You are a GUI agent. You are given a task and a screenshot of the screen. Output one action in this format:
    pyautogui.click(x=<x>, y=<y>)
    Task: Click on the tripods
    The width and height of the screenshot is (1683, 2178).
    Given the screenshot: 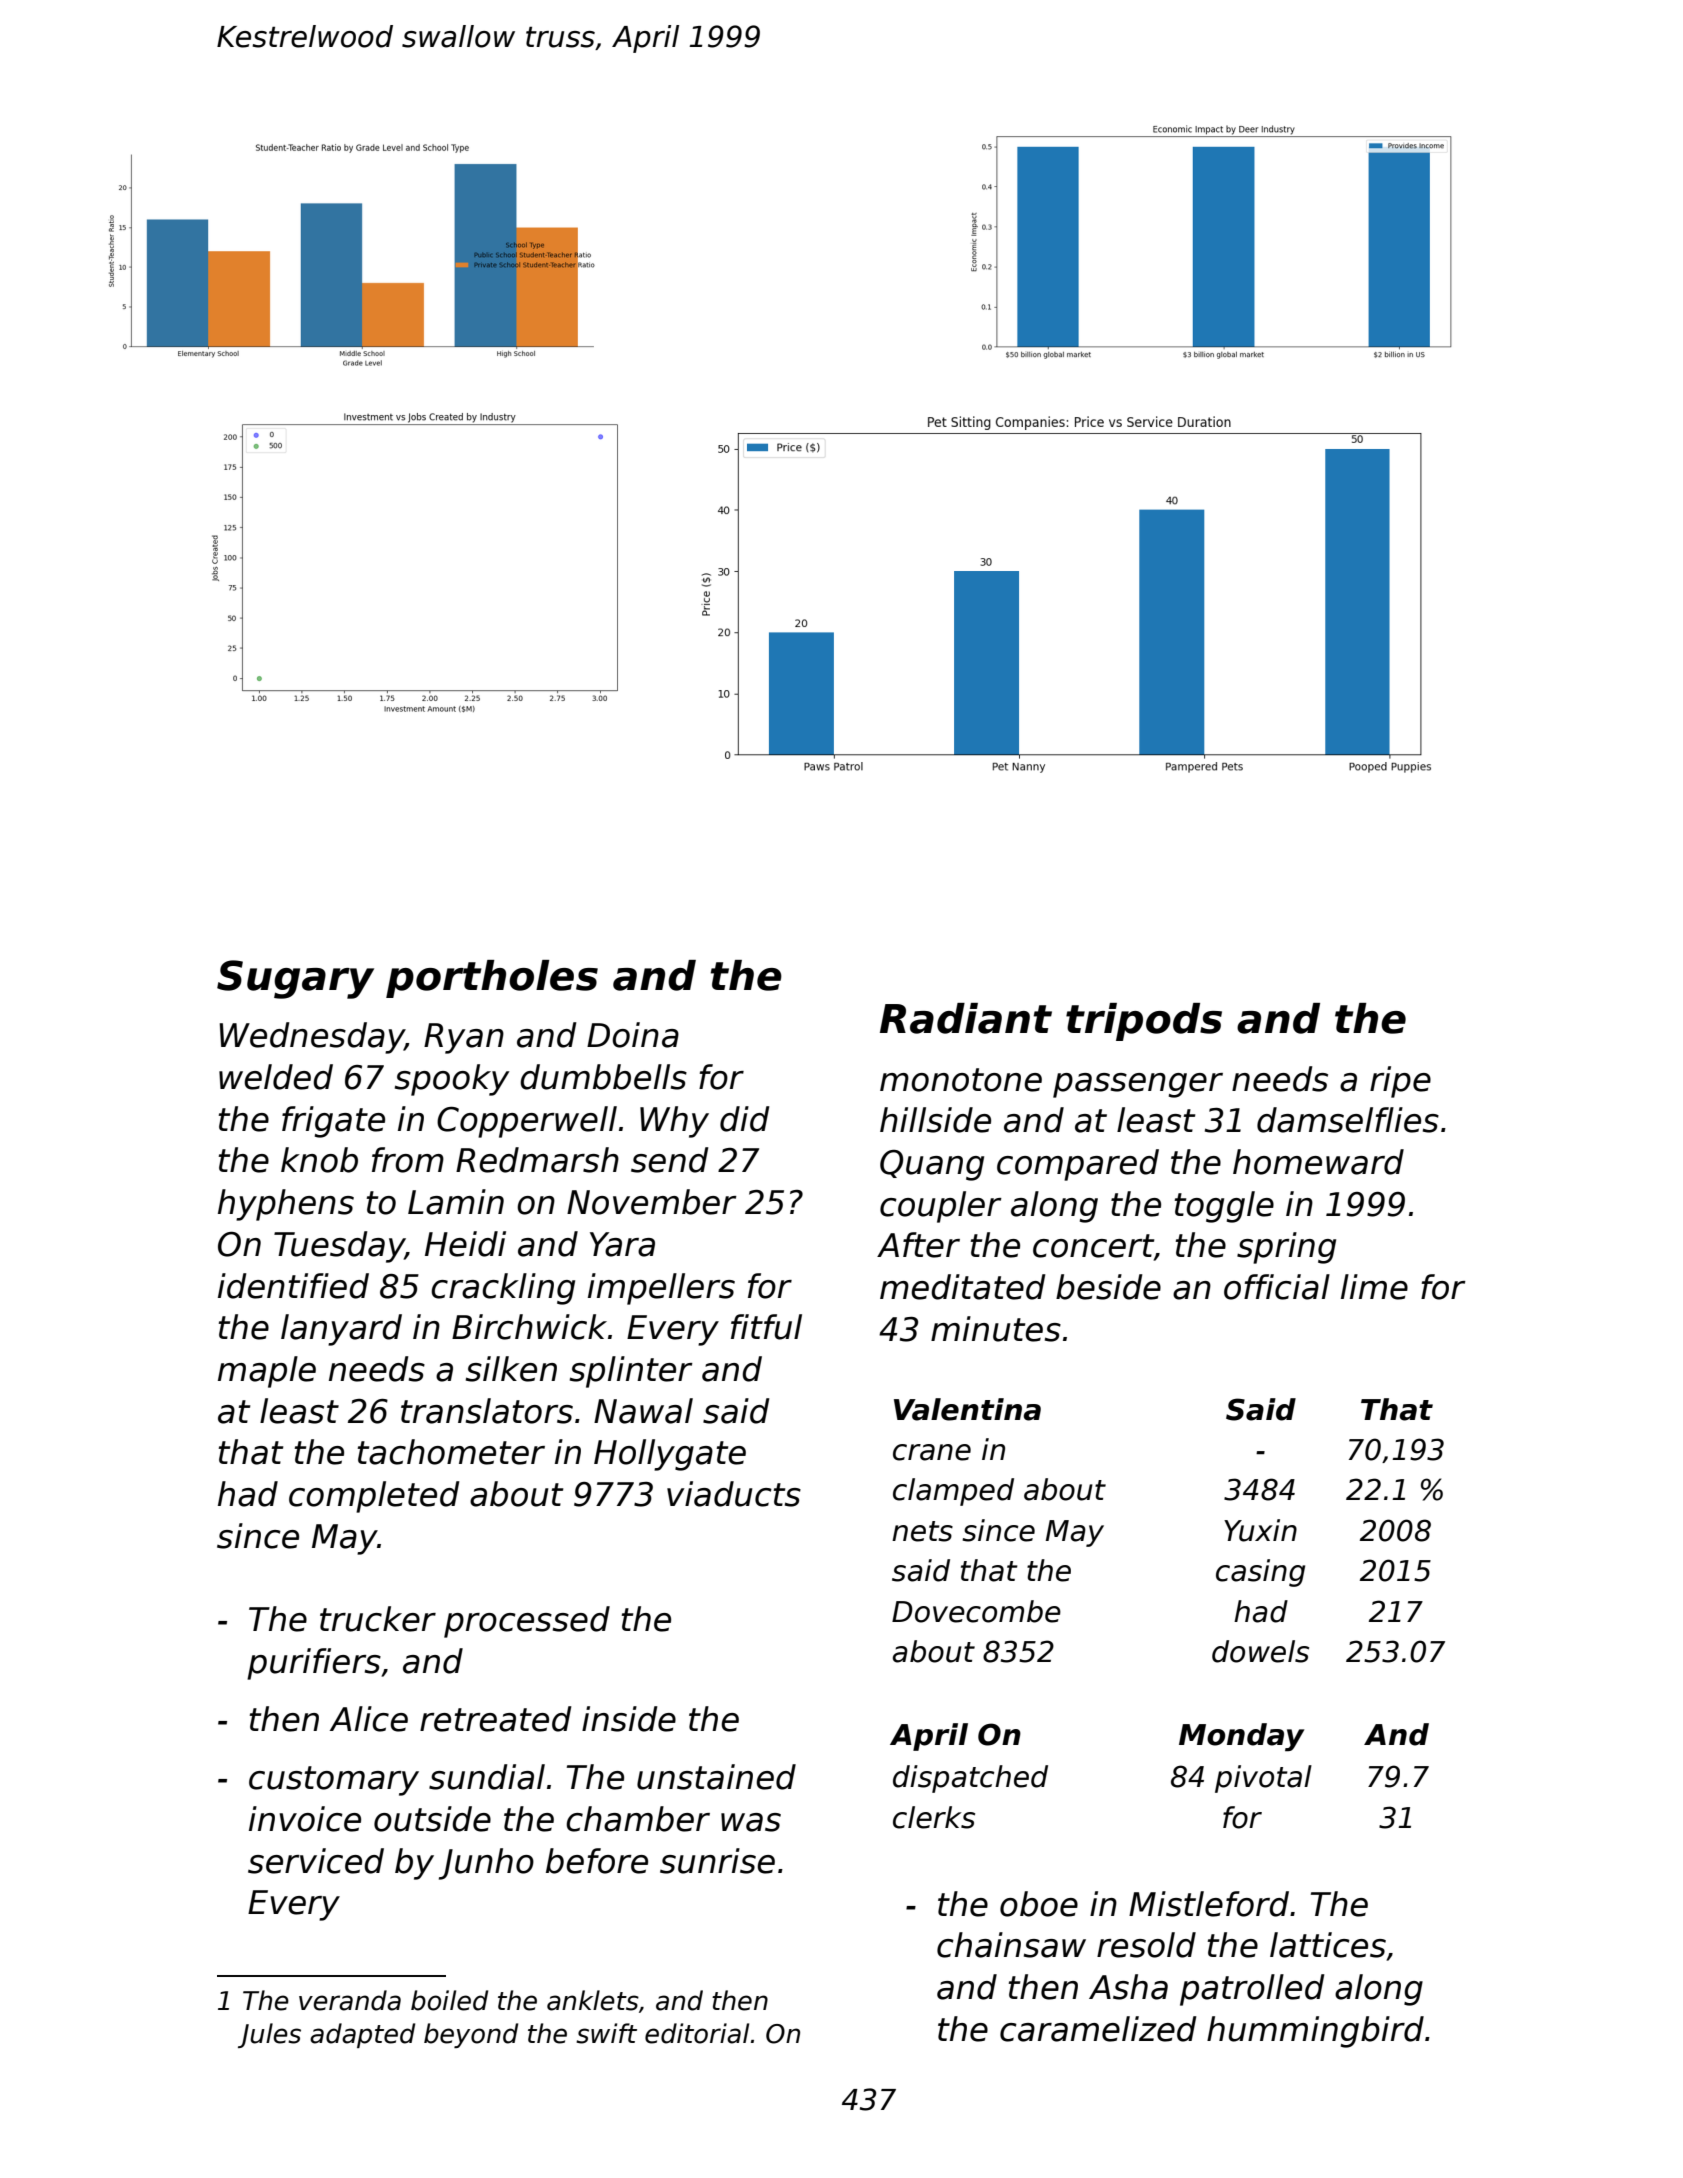 What is the action you would take?
    pyautogui.click(x=1144, y=1022)
